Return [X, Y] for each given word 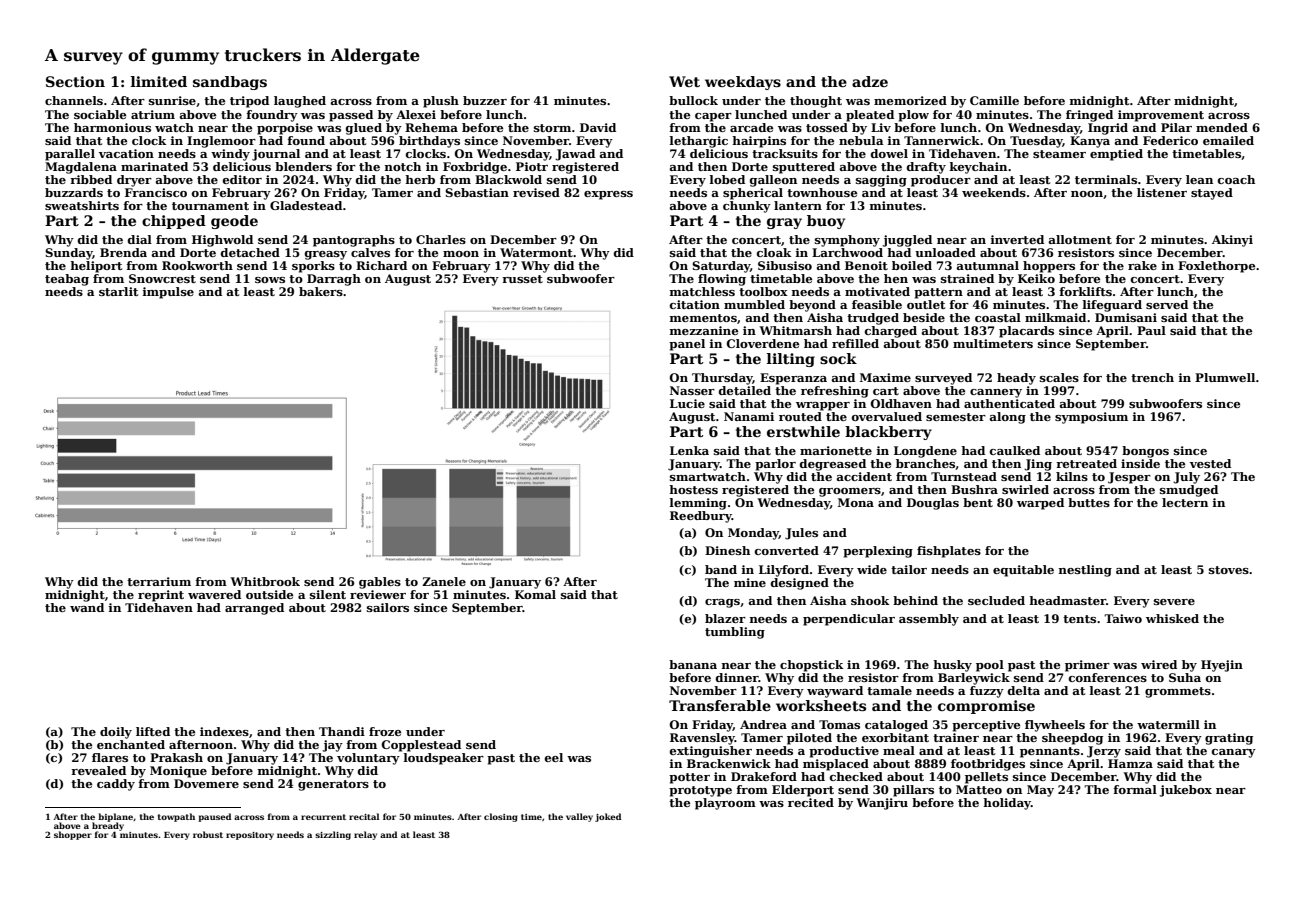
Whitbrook [265, 581]
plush [441, 102]
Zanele [444, 581]
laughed [300, 102]
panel [687, 345]
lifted [153, 731]
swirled [1025, 489]
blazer [725, 618]
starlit [118, 291]
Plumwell [1225, 377]
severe [1174, 602]
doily [116, 733]
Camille [994, 100]
